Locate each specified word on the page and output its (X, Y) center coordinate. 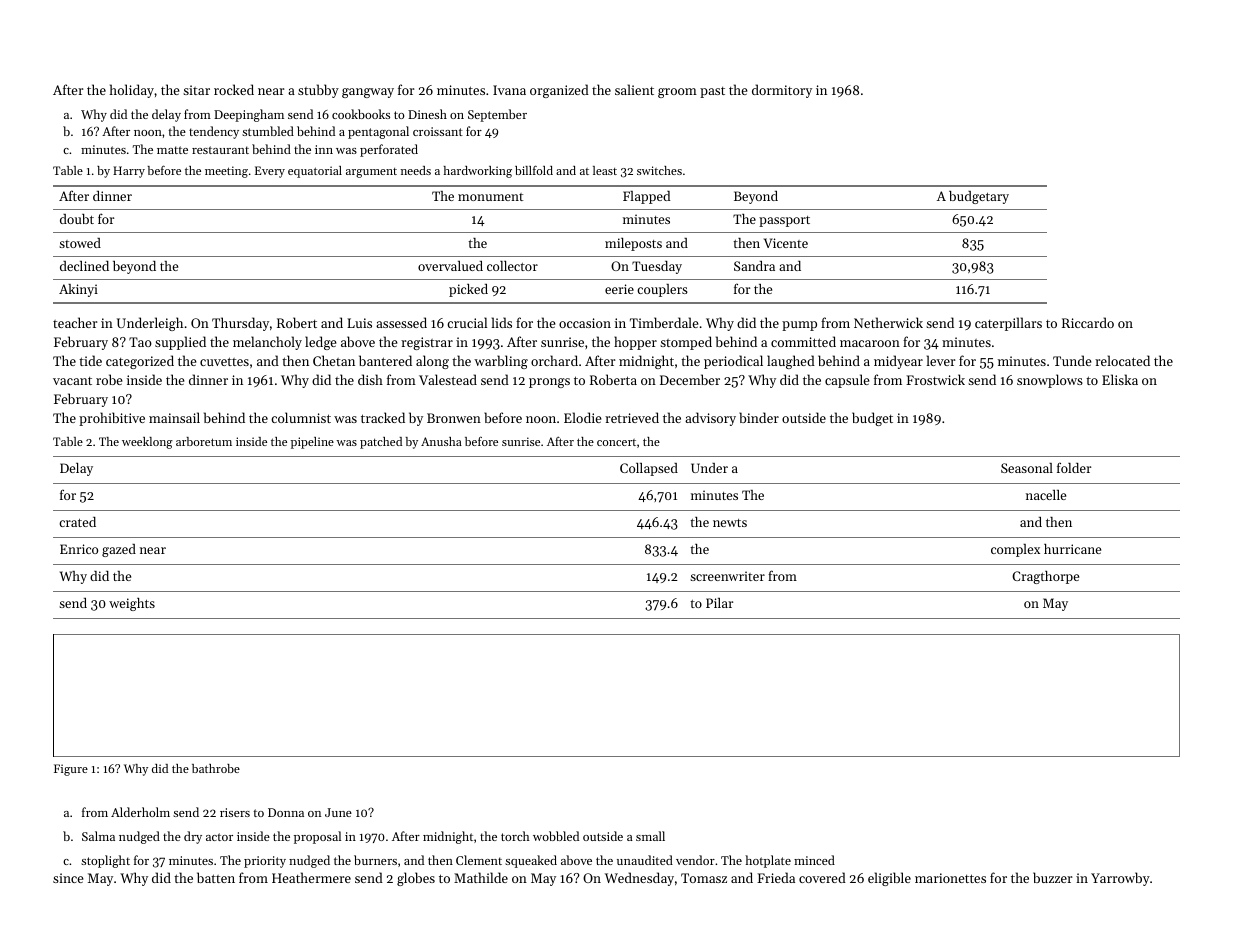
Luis (359, 323)
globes (416, 879)
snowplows (1050, 381)
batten (216, 877)
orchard (554, 360)
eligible (889, 879)
